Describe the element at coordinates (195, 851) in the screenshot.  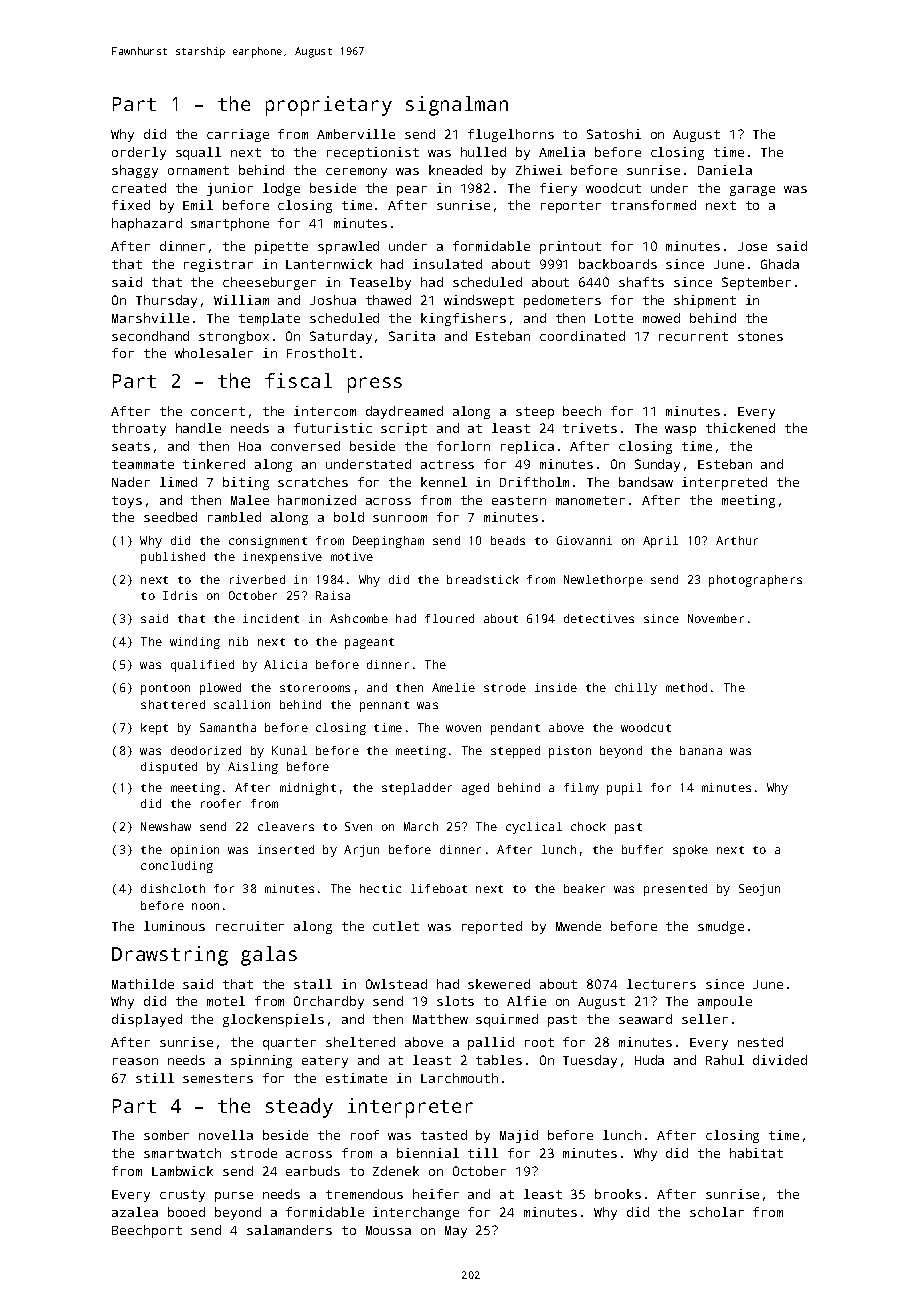
I see `opinion` at that location.
